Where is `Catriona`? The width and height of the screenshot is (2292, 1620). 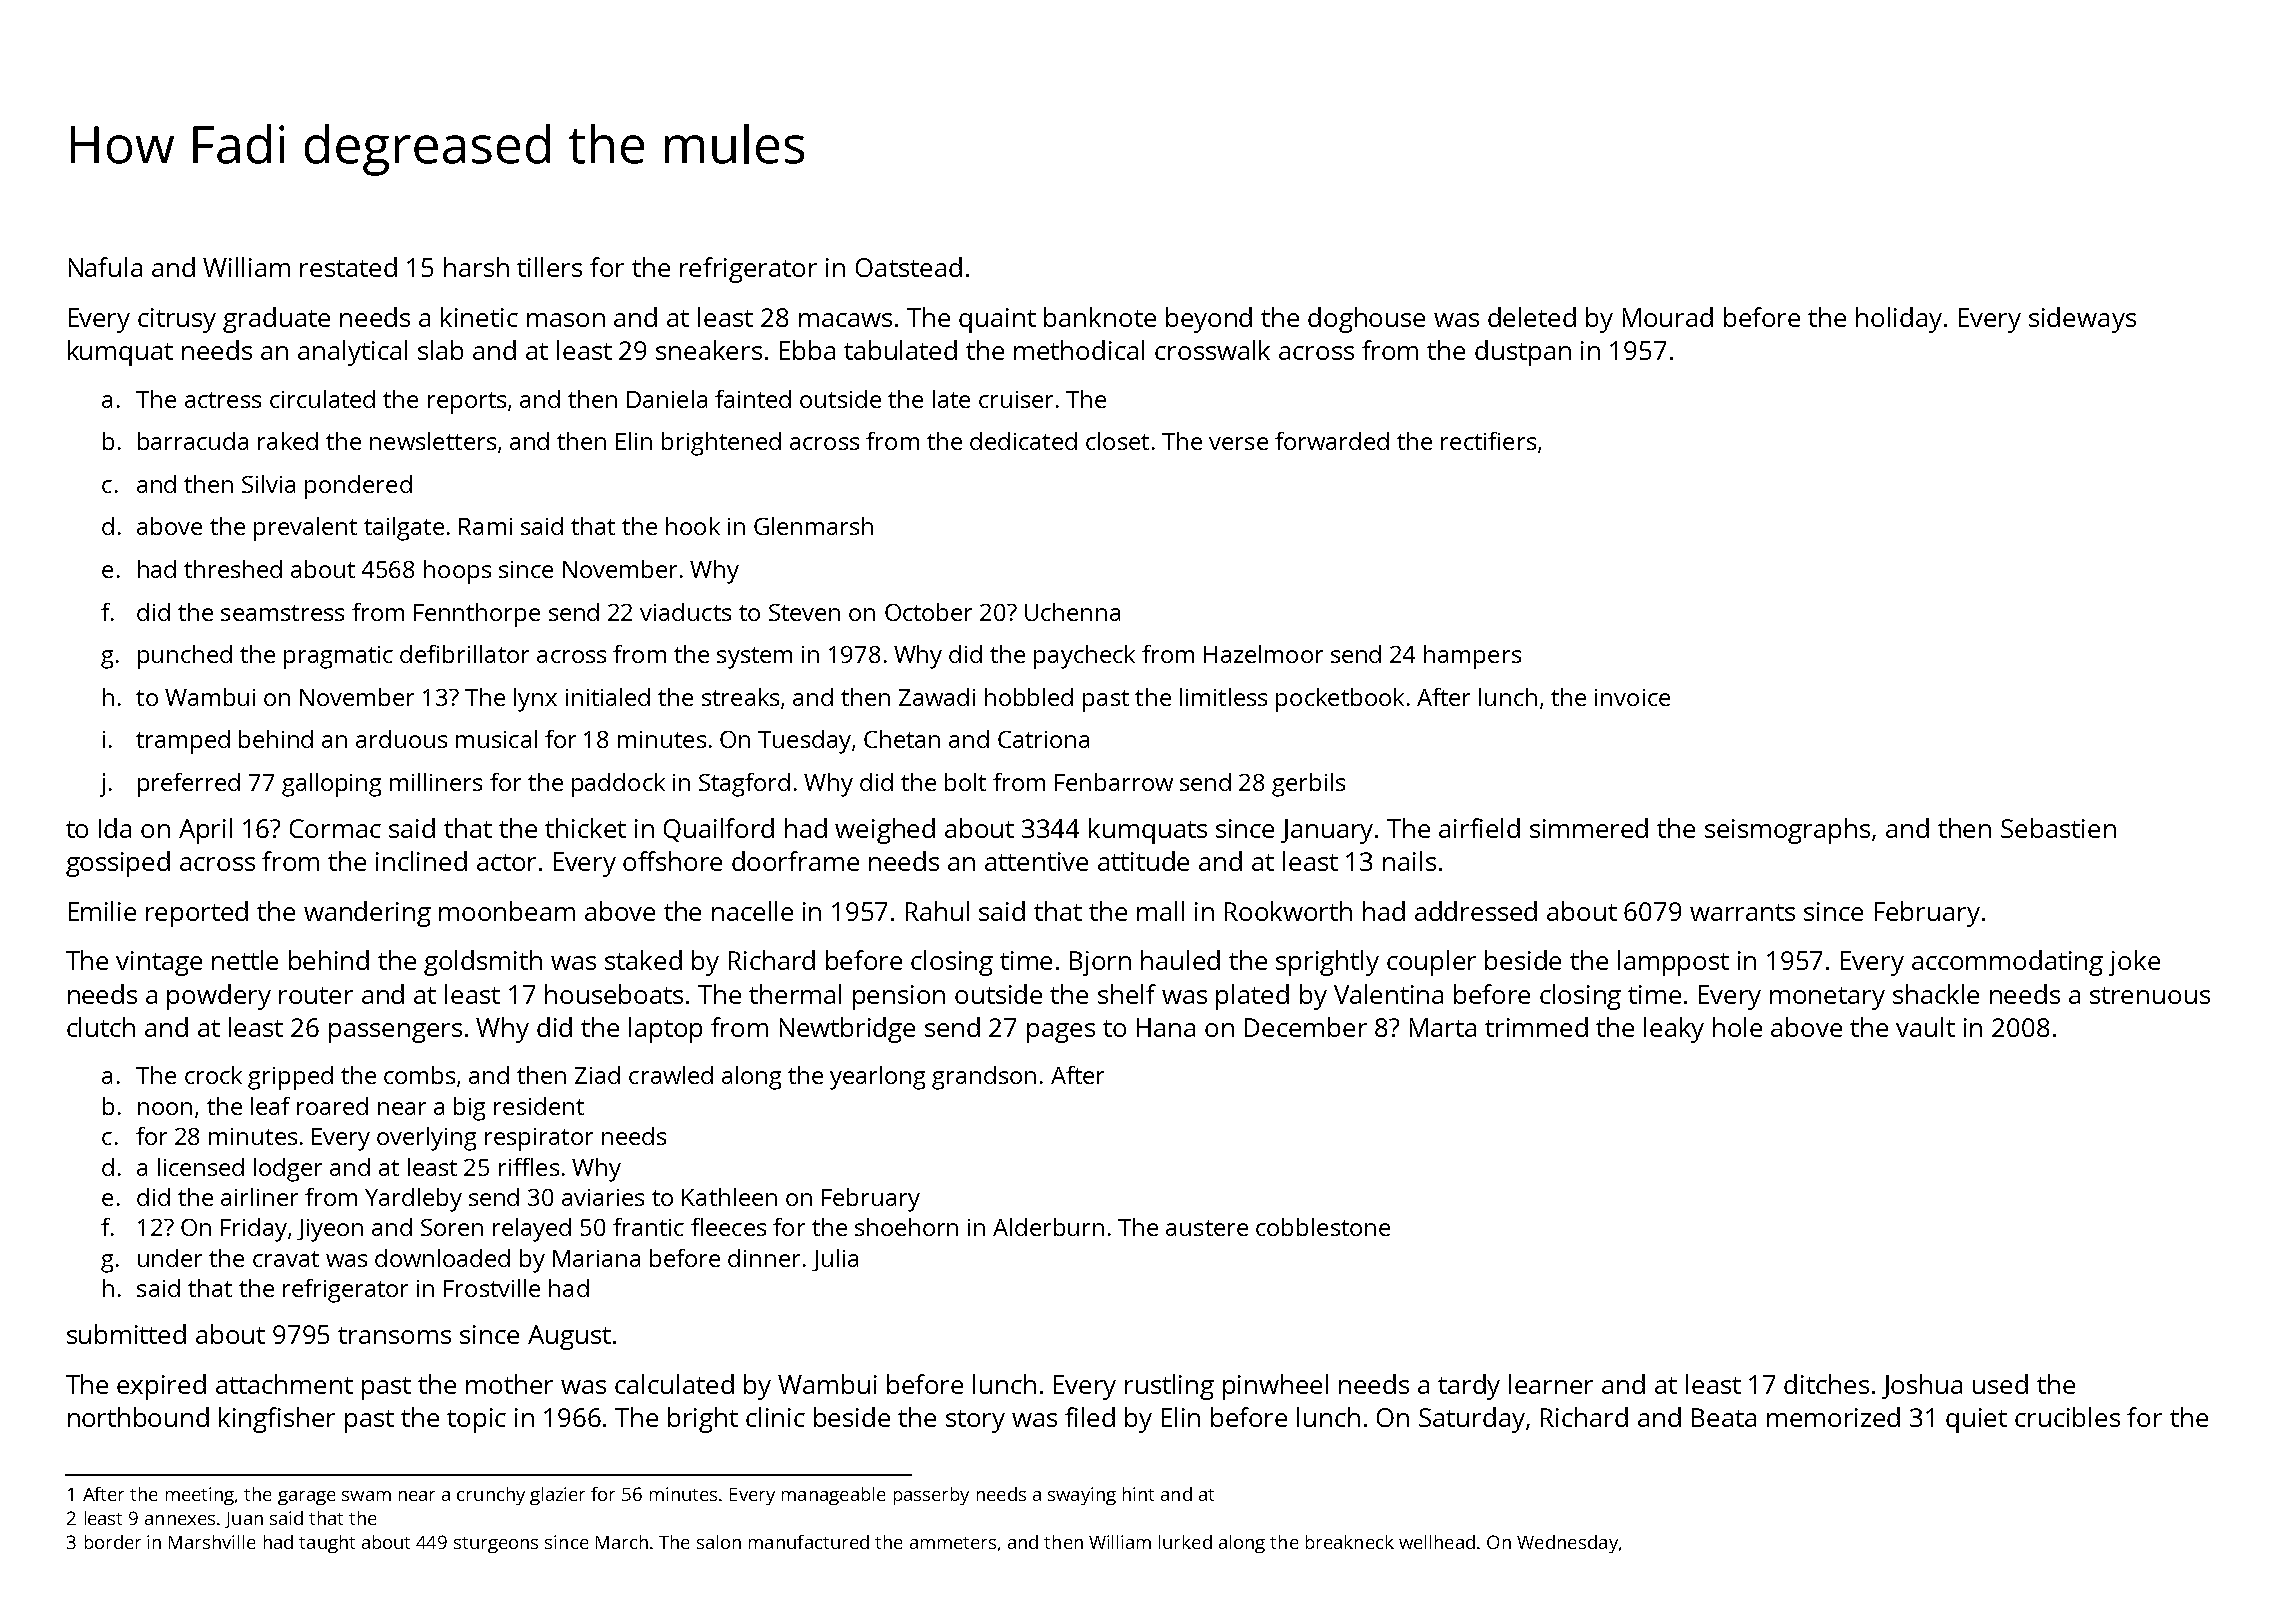 Catriona is located at coordinates (1043, 739).
